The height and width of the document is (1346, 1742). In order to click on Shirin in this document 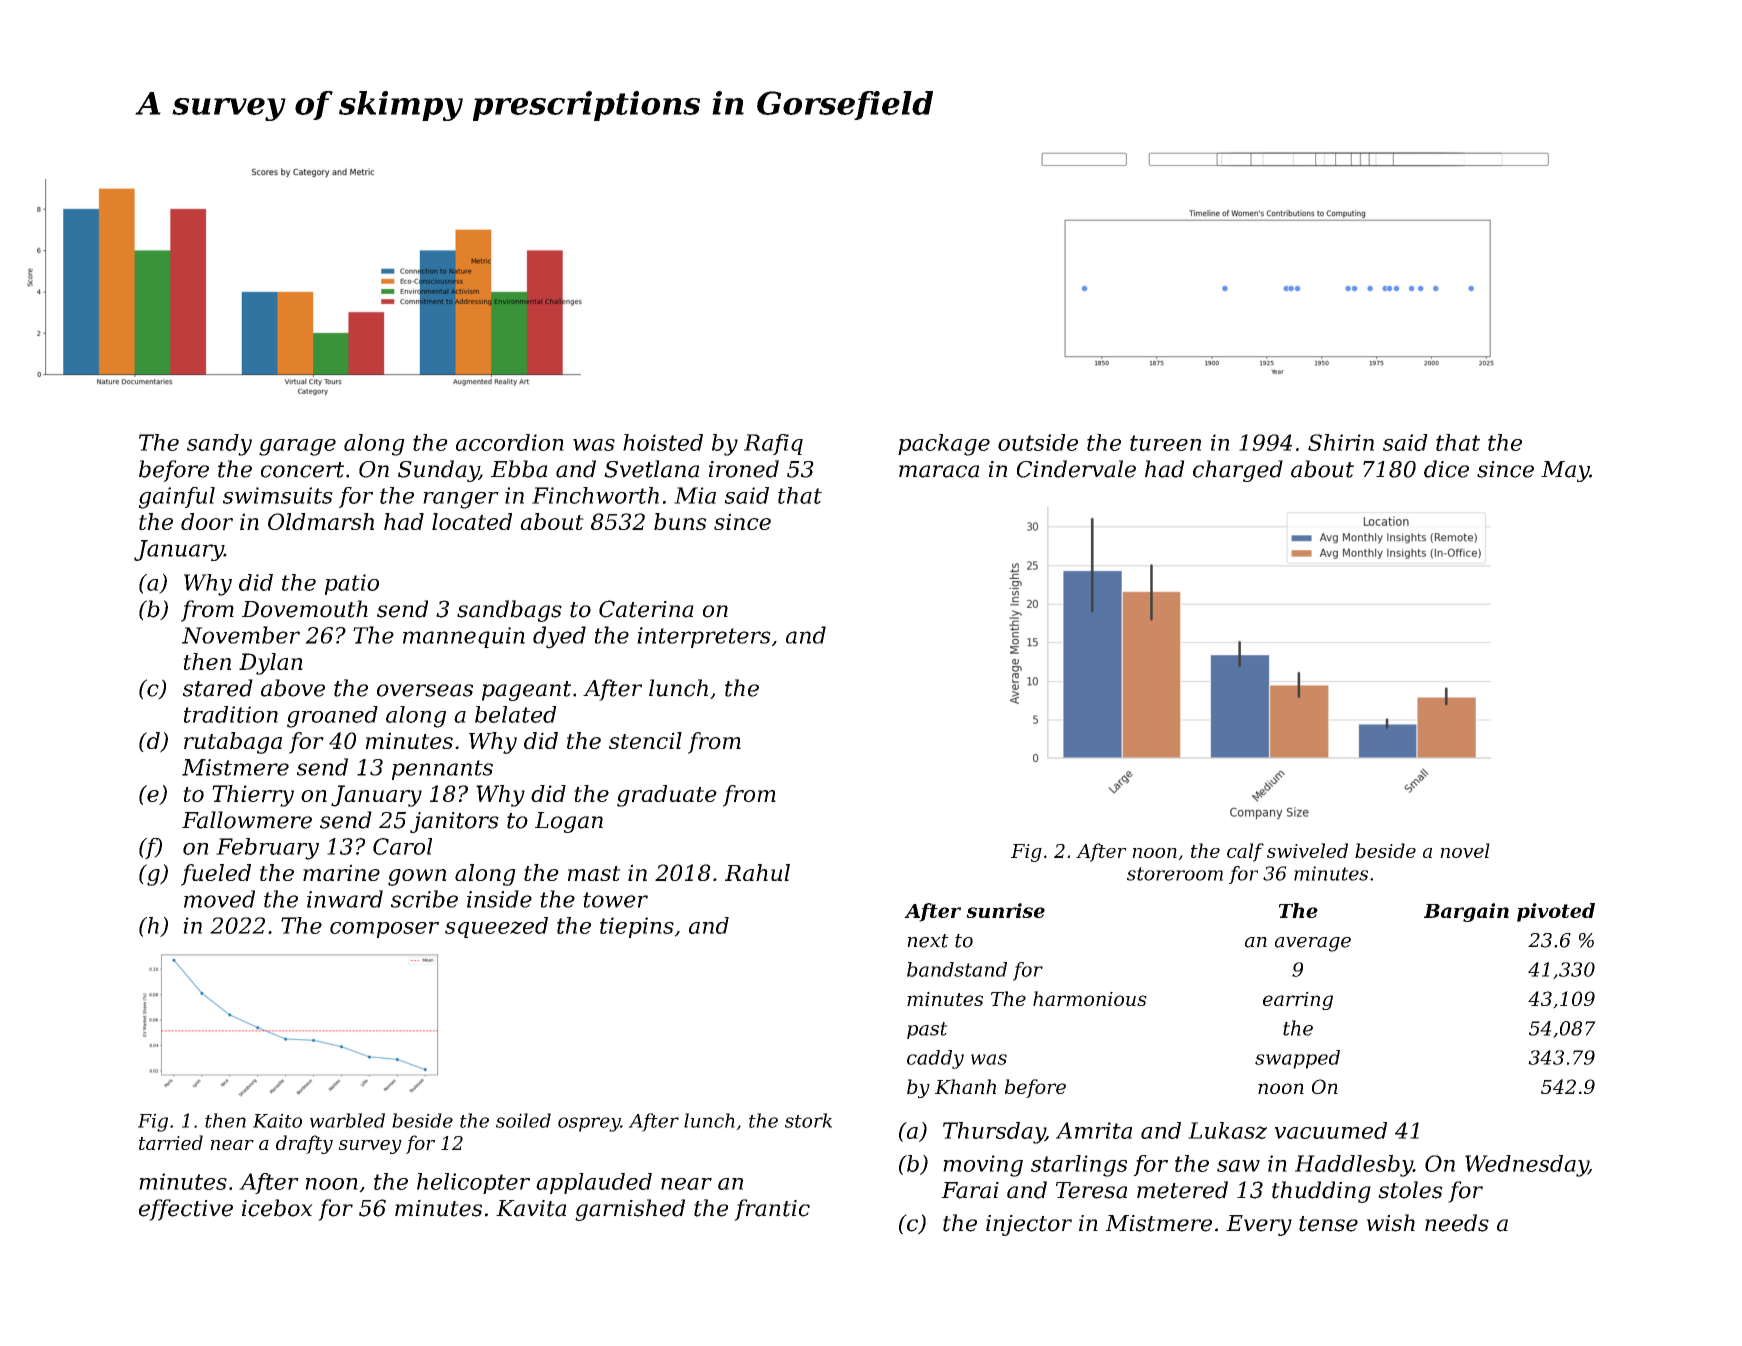, I will do `click(1341, 442)`.
